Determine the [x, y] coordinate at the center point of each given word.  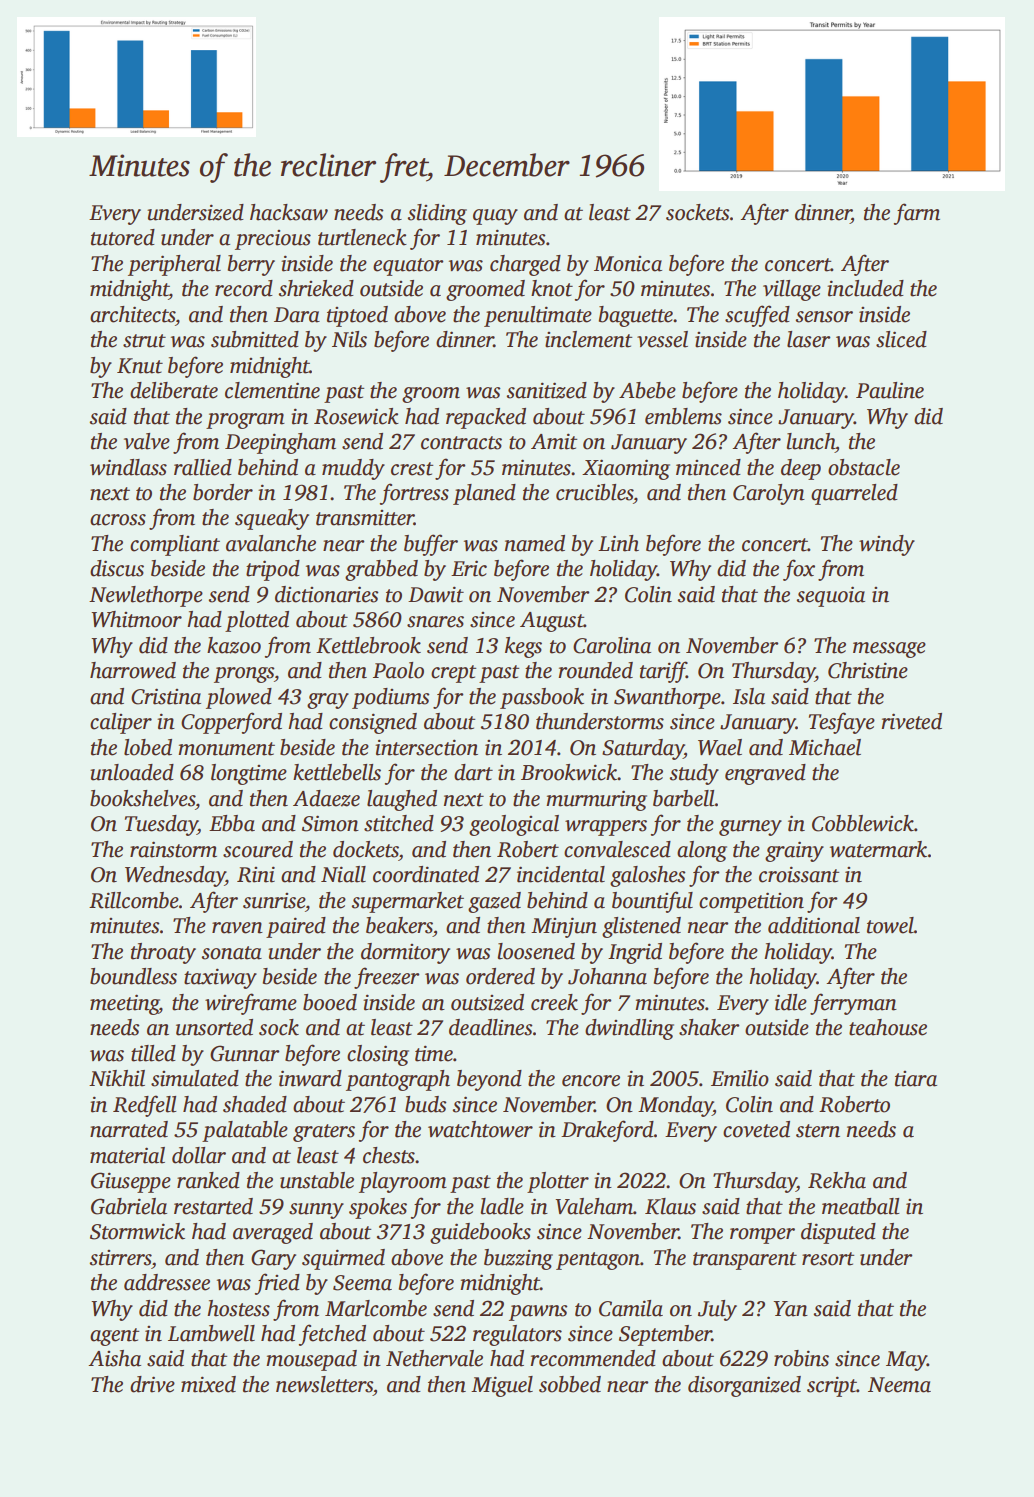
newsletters [324, 1384]
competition [751, 902]
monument [226, 749]
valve [147, 441]
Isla [749, 696]
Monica [628, 264]
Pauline [890, 390]
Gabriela [129, 1206]
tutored [123, 237]
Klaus [670, 1206]
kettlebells [337, 772]
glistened [641, 927]
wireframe [251, 1004]
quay [495, 217]
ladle [502, 1206]
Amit [554, 441]
